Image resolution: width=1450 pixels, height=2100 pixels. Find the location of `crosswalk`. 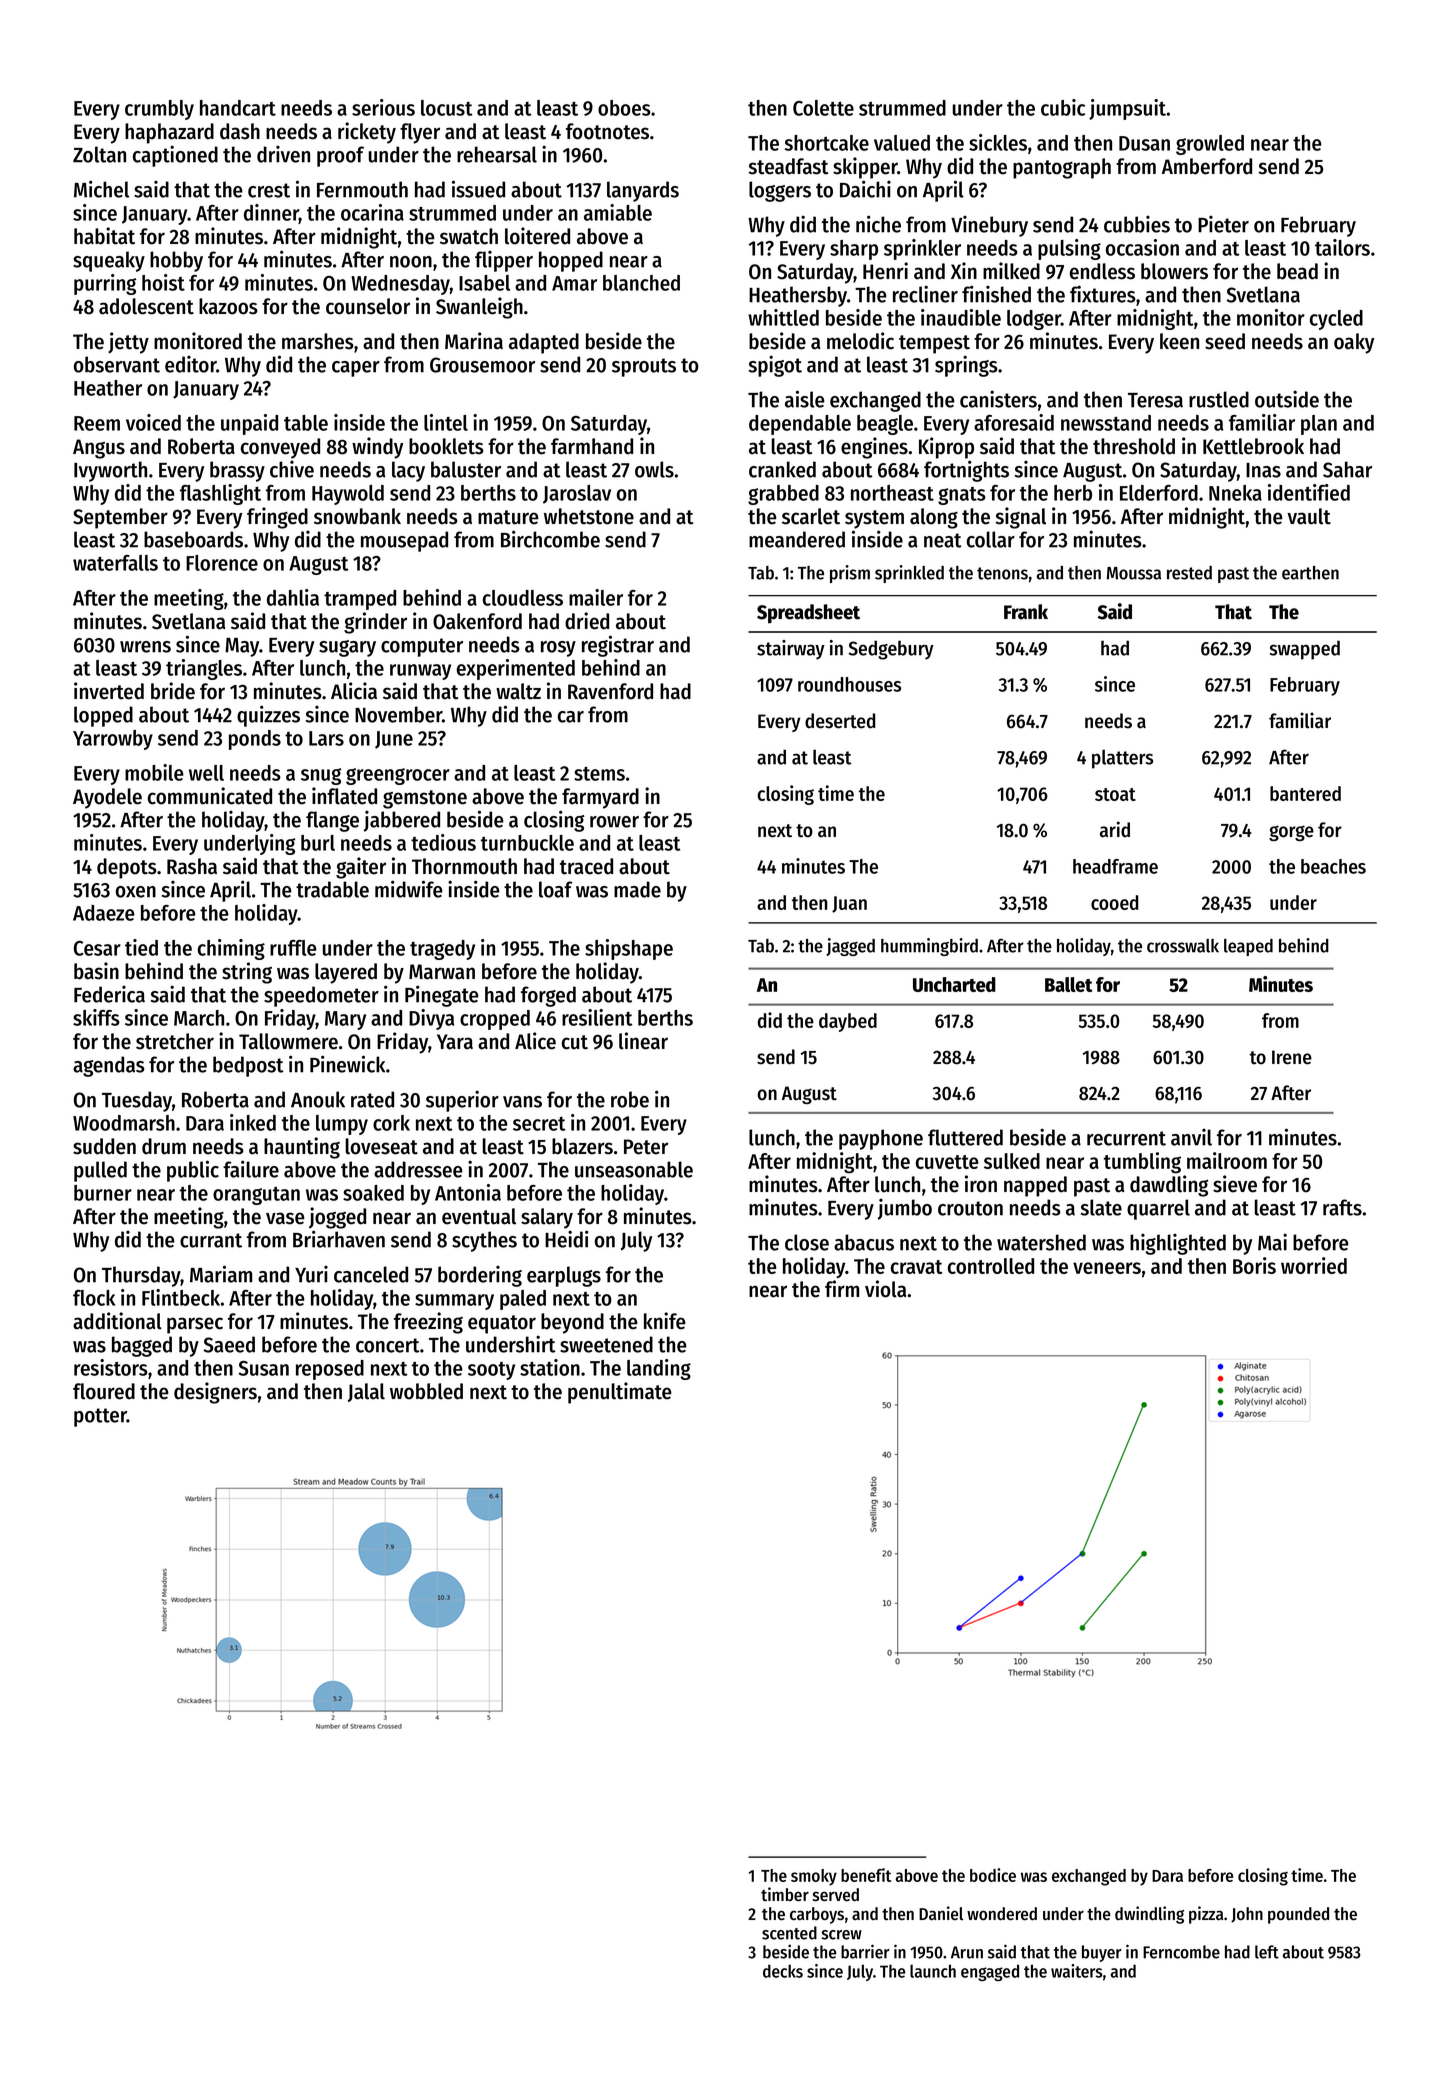

crosswalk is located at coordinates (1183, 946).
